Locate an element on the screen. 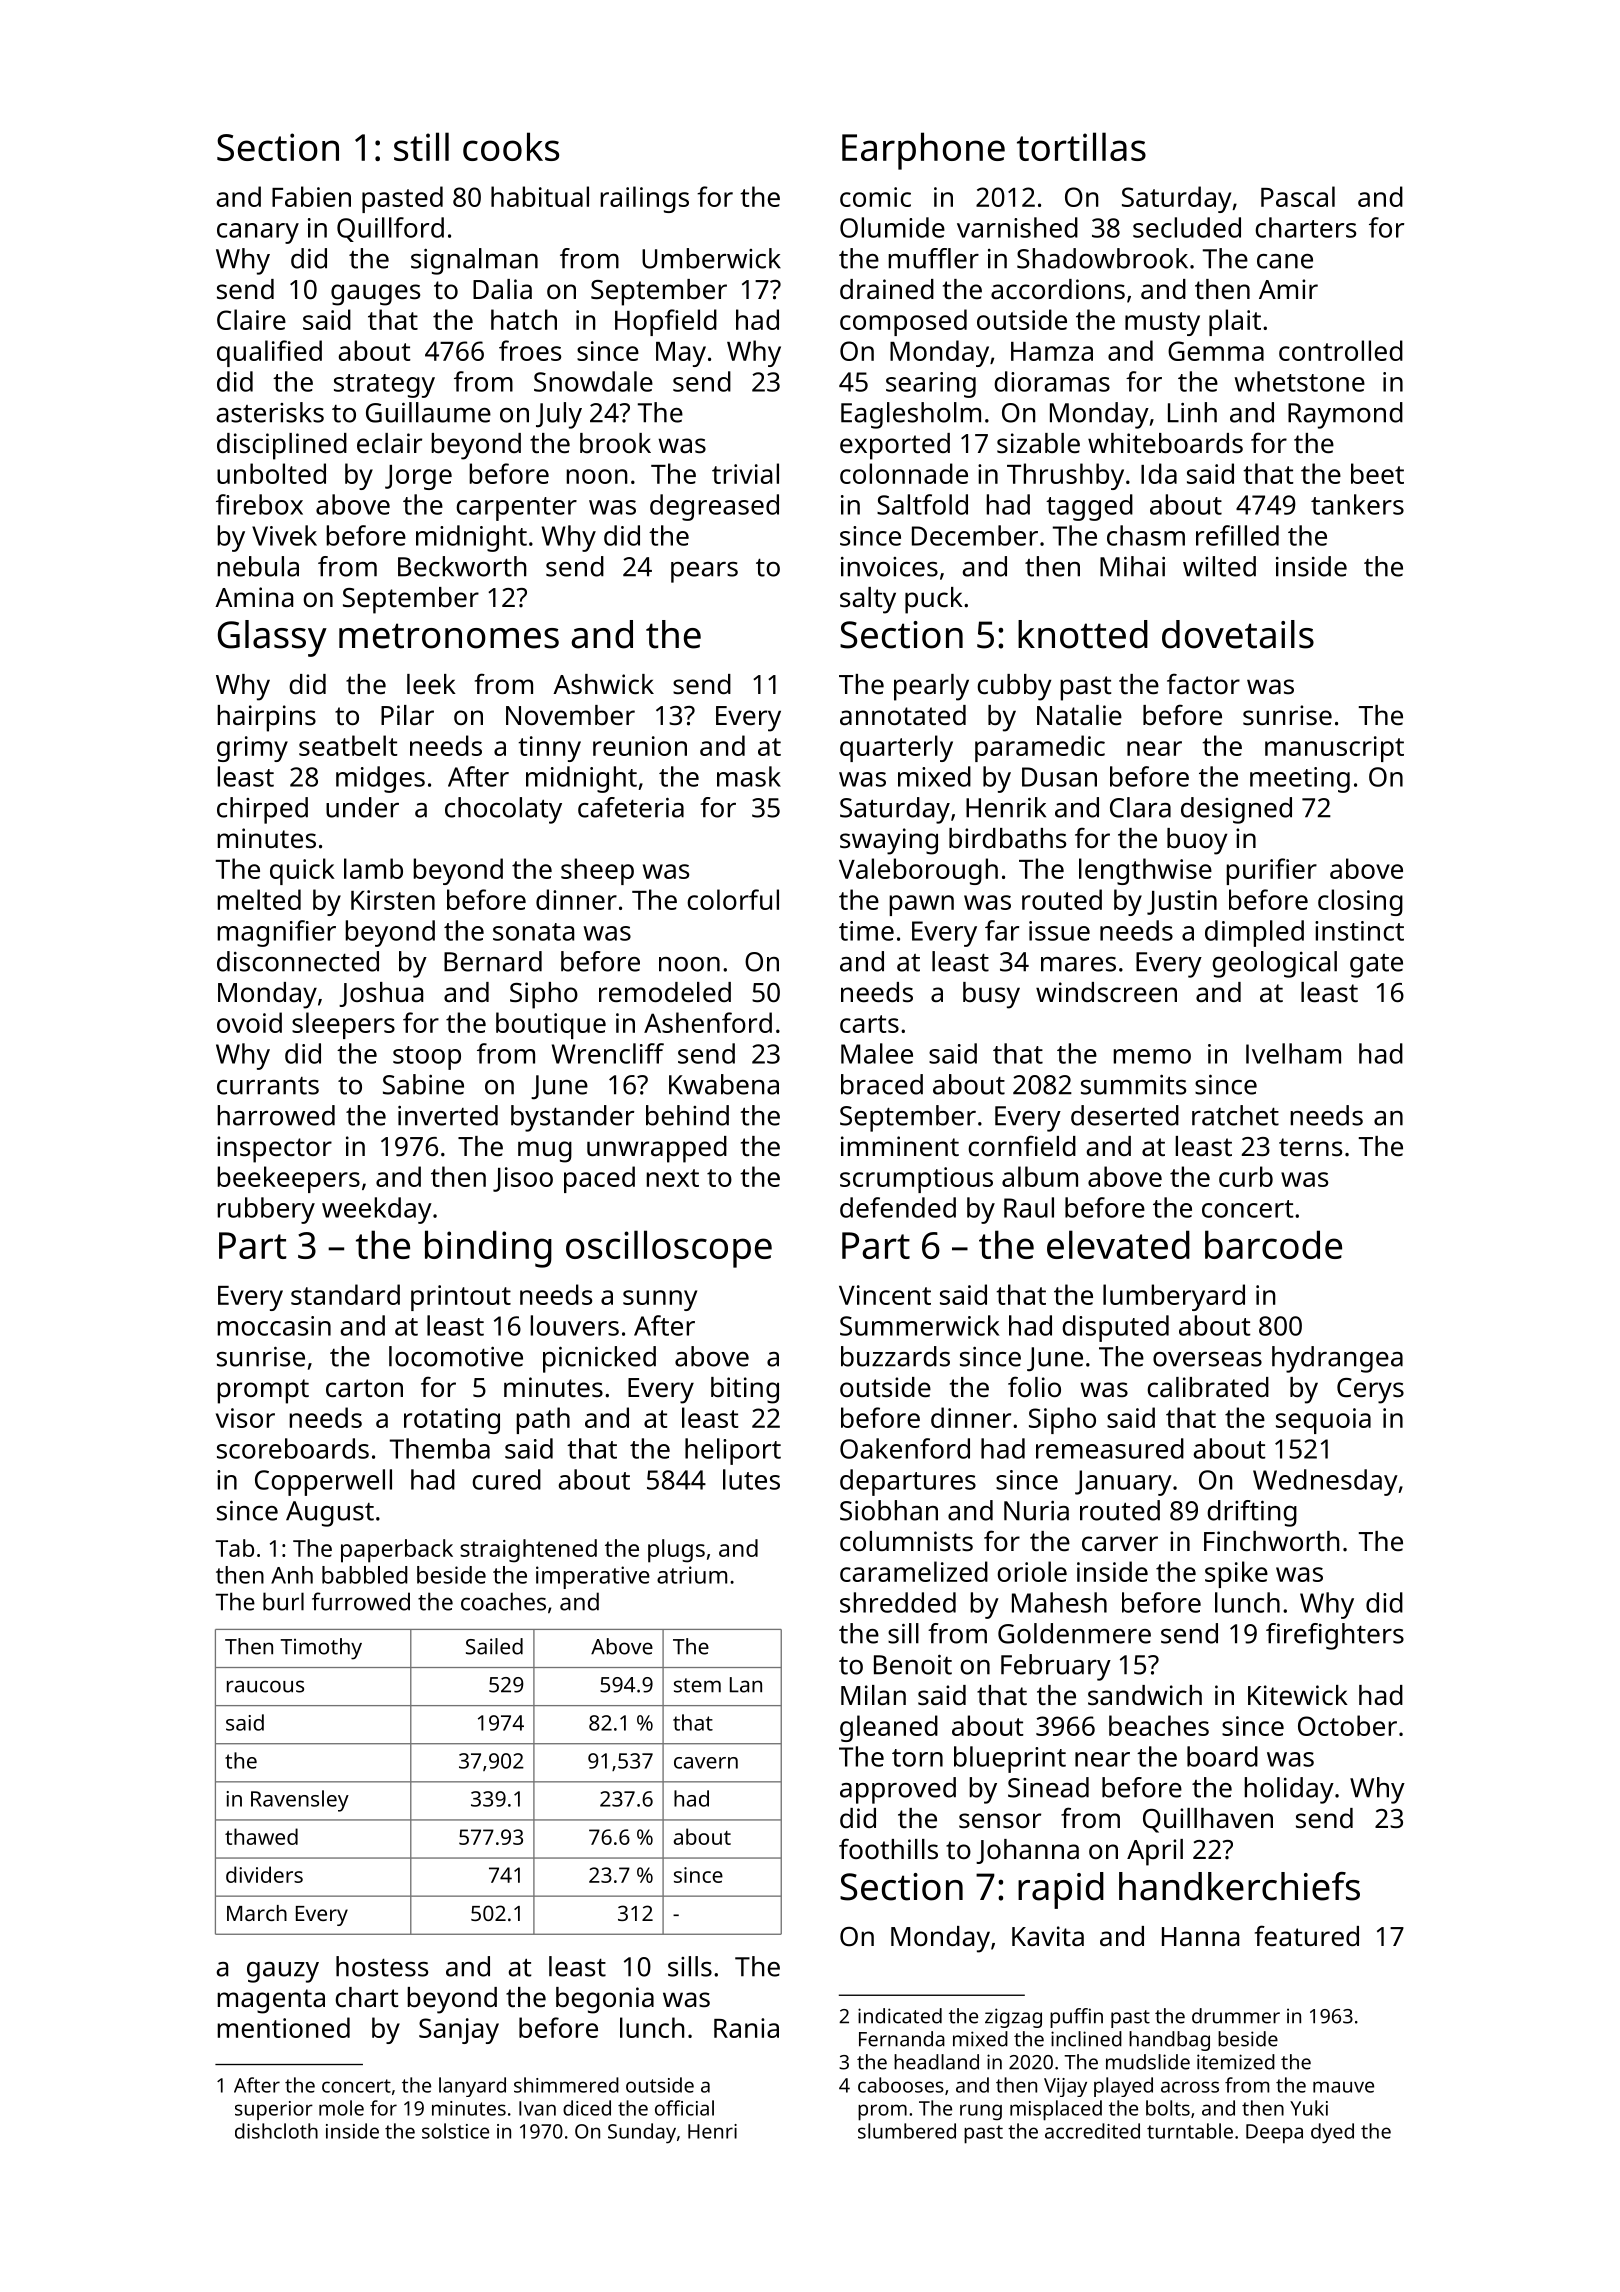 This screenshot has height=2292, width=1620. comic is located at coordinates (875, 197).
